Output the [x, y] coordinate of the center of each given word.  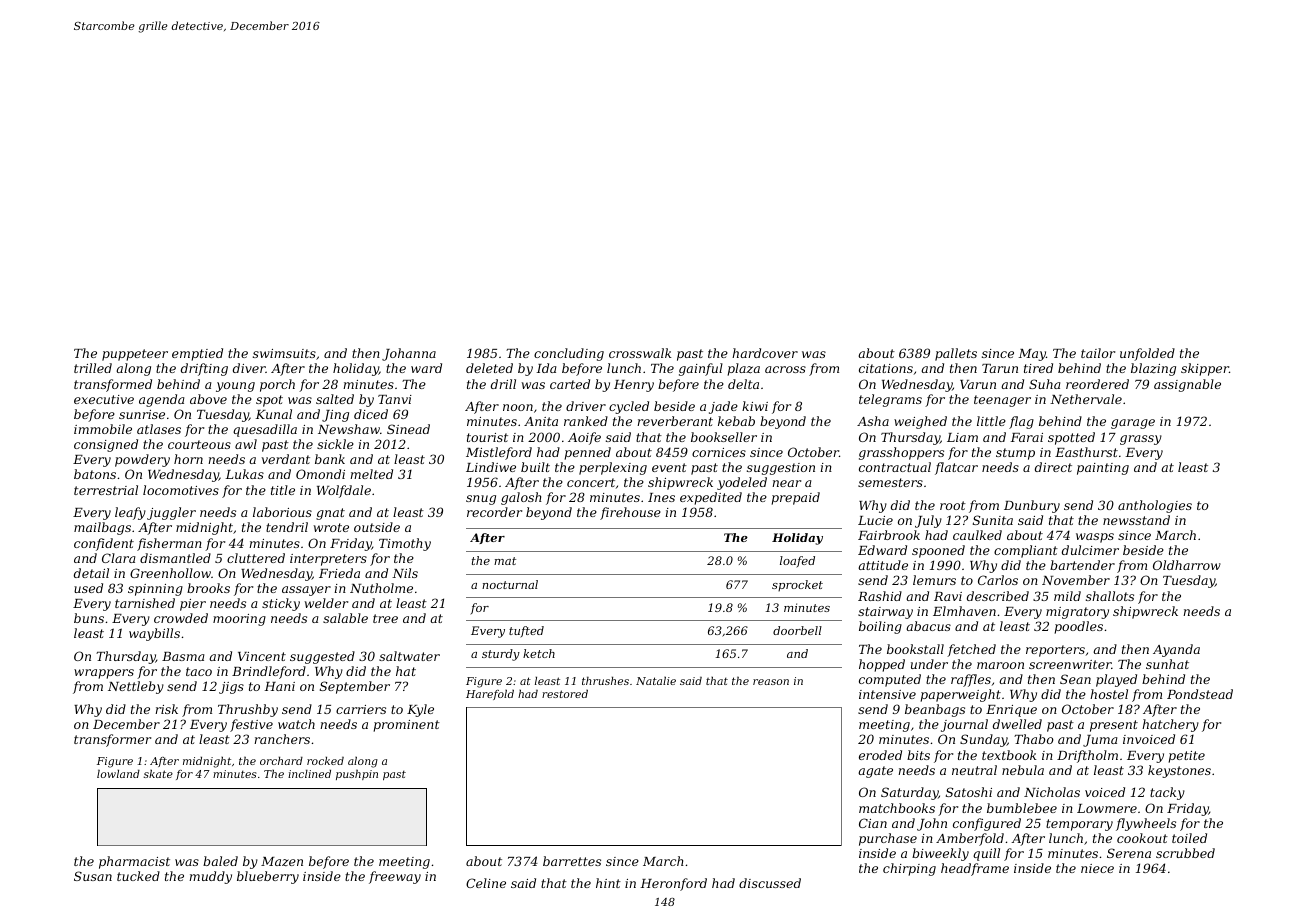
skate [158, 774]
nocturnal [510, 584]
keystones [1179, 771]
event [669, 467]
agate [875, 772]
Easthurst [1086, 452]
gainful [701, 369]
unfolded [1147, 354]
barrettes [572, 861]
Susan [93, 876]
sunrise [142, 414]
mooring [239, 620]
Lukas [244, 474]
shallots [1110, 596]
